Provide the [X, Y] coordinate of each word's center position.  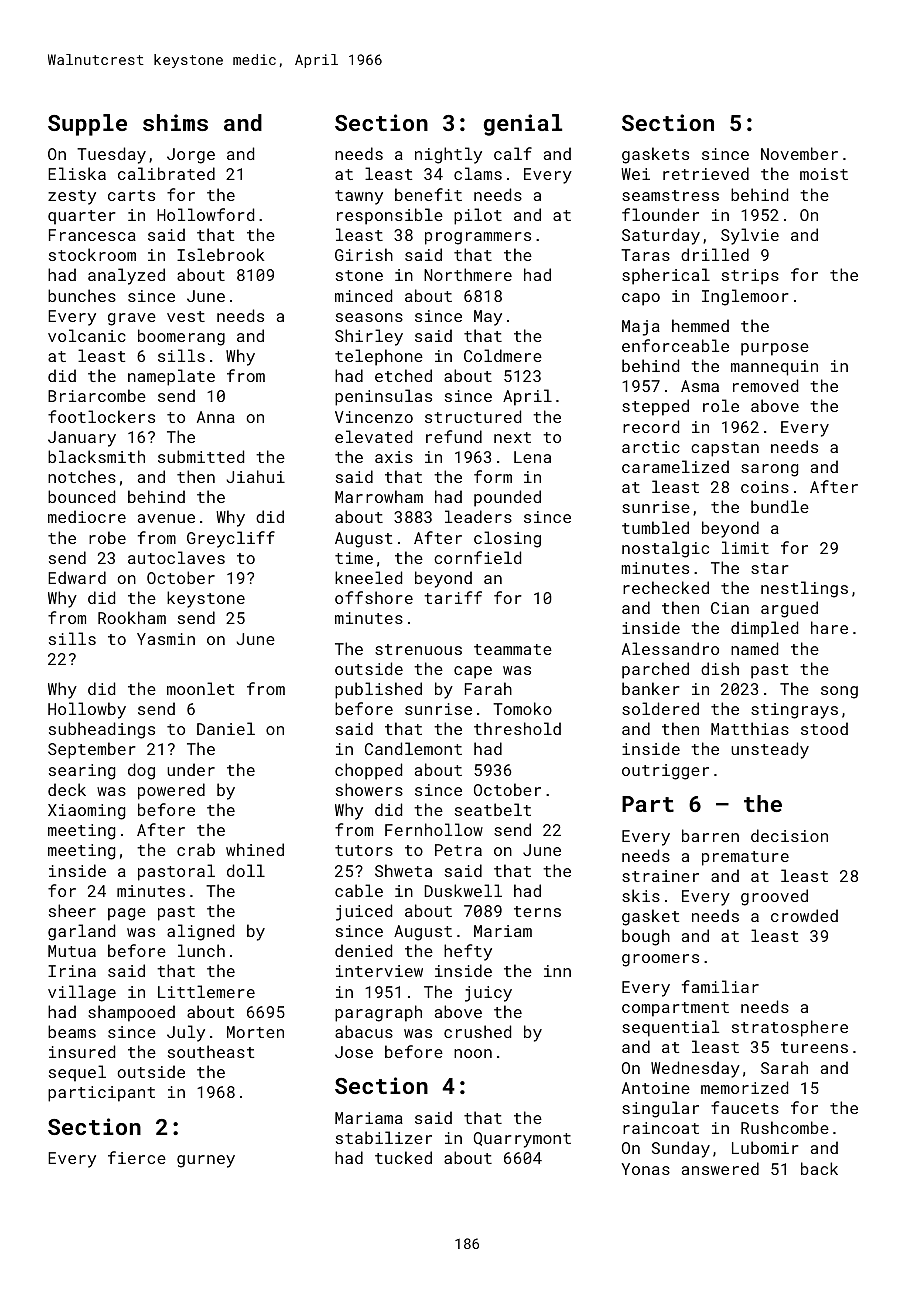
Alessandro [670, 648]
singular [660, 1109]
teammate [513, 649]
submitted [201, 456]
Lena [532, 457]
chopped [368, 771]
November [799, 153]
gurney [206, 1161]
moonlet [200, 688]
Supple [87, 125]
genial [523, 125]
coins [765, 487]
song [839, 692]
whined [255, 849]
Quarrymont [522, 1140]
